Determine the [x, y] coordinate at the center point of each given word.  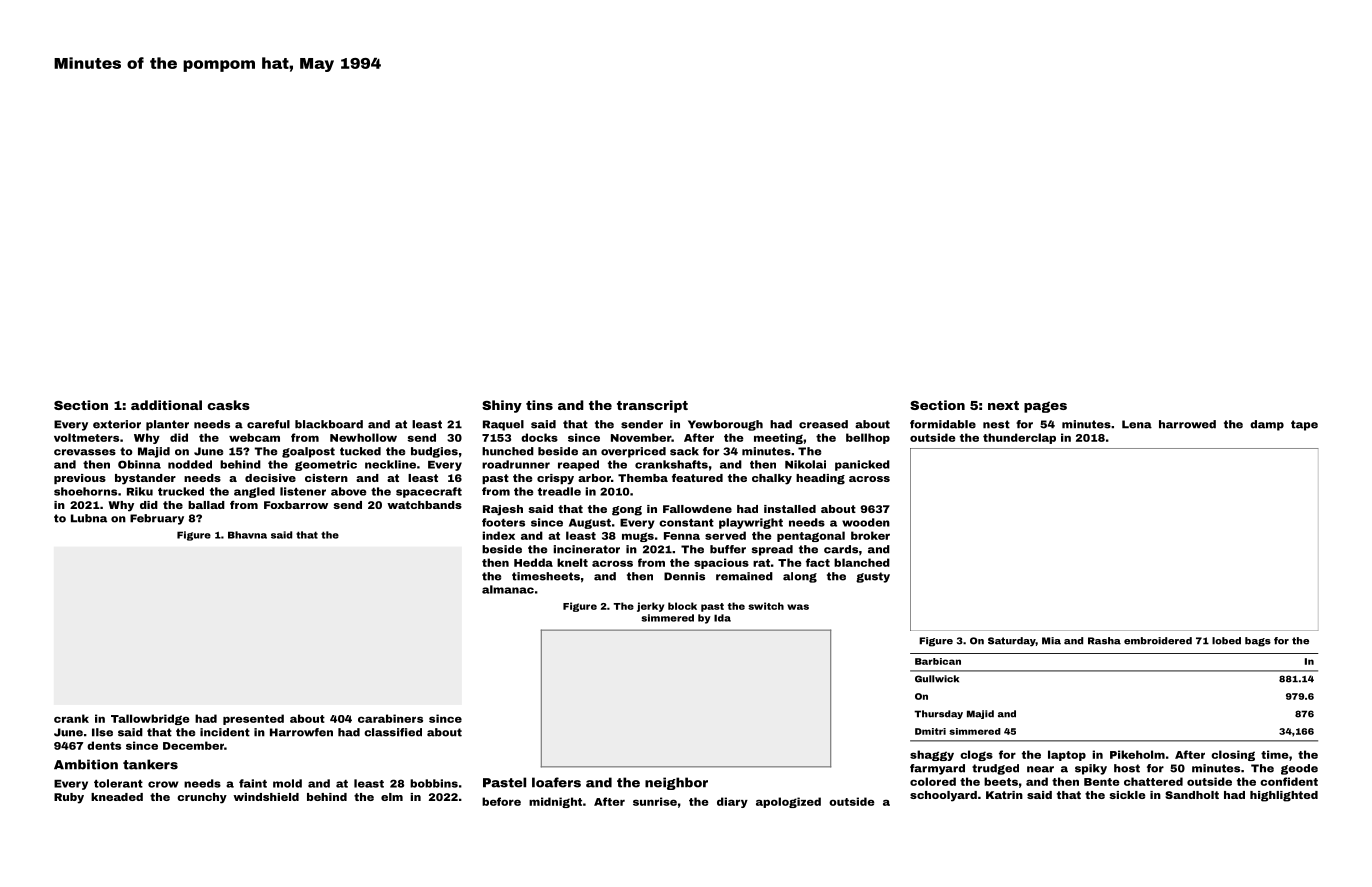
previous [80, 479]
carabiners [390, 718]
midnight [555, 802]
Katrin [1004, 795]
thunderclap [1019, 438]
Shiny [502, 406]
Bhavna [247, 535]
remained [744, 576]
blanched [862, 562]
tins [539, 405]
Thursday [938, 714]
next [1003, 405]
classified [393, 732]
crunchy [202, 798]
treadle [559, 491]
